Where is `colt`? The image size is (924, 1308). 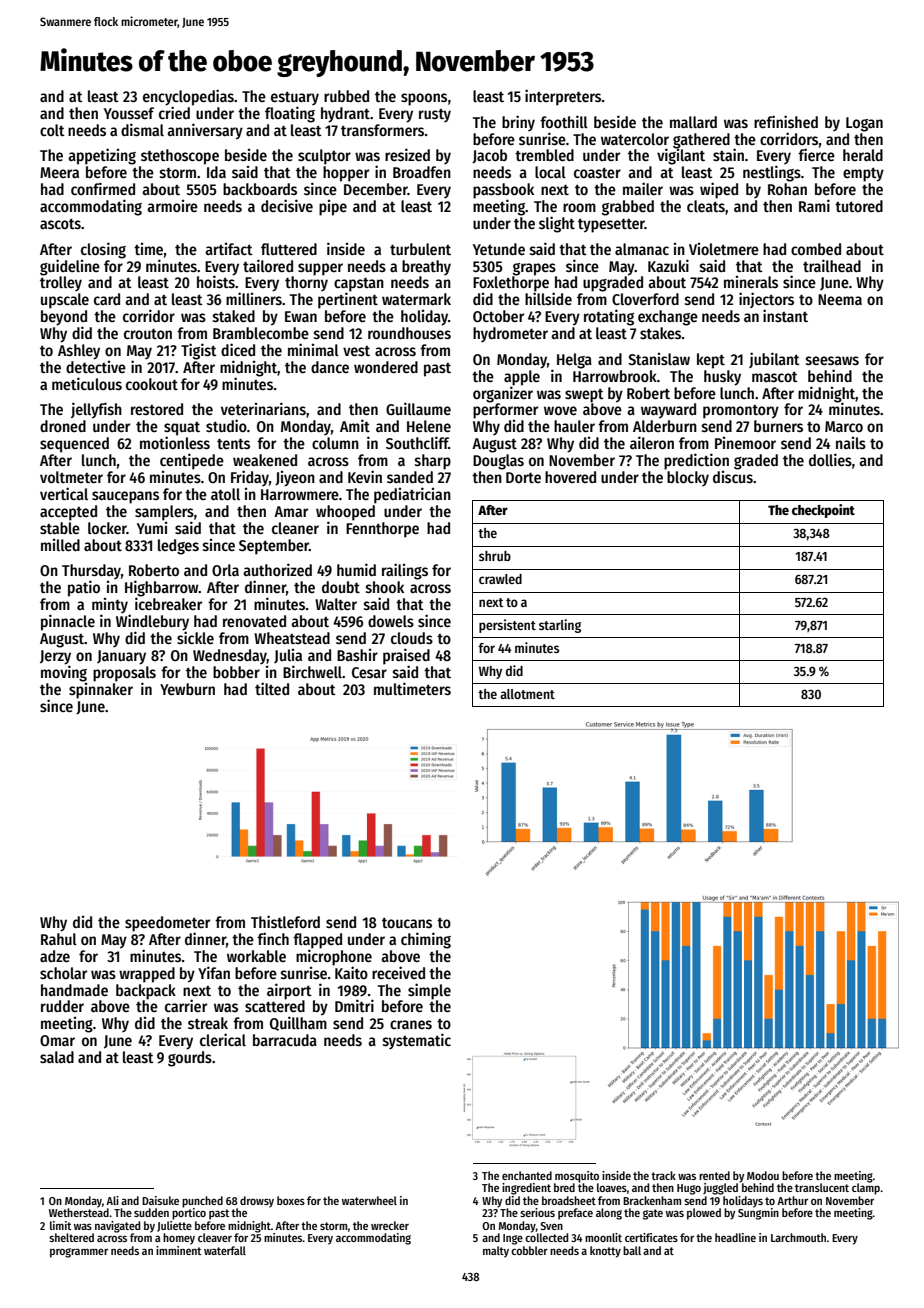 colt is located at coordinates (52, 130).
